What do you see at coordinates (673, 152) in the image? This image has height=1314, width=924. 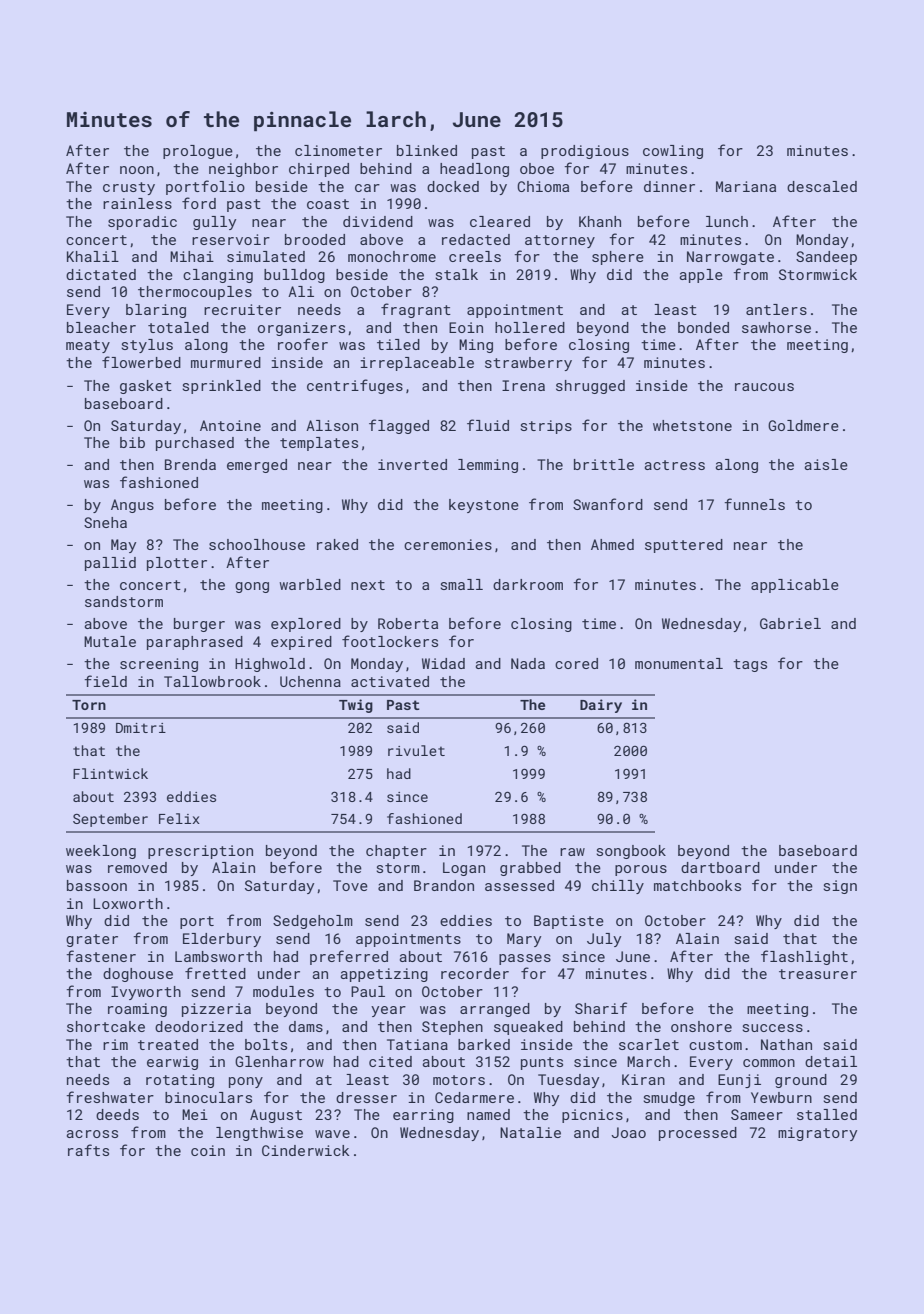 I see `cowling` at bounding box center [673, 152].
